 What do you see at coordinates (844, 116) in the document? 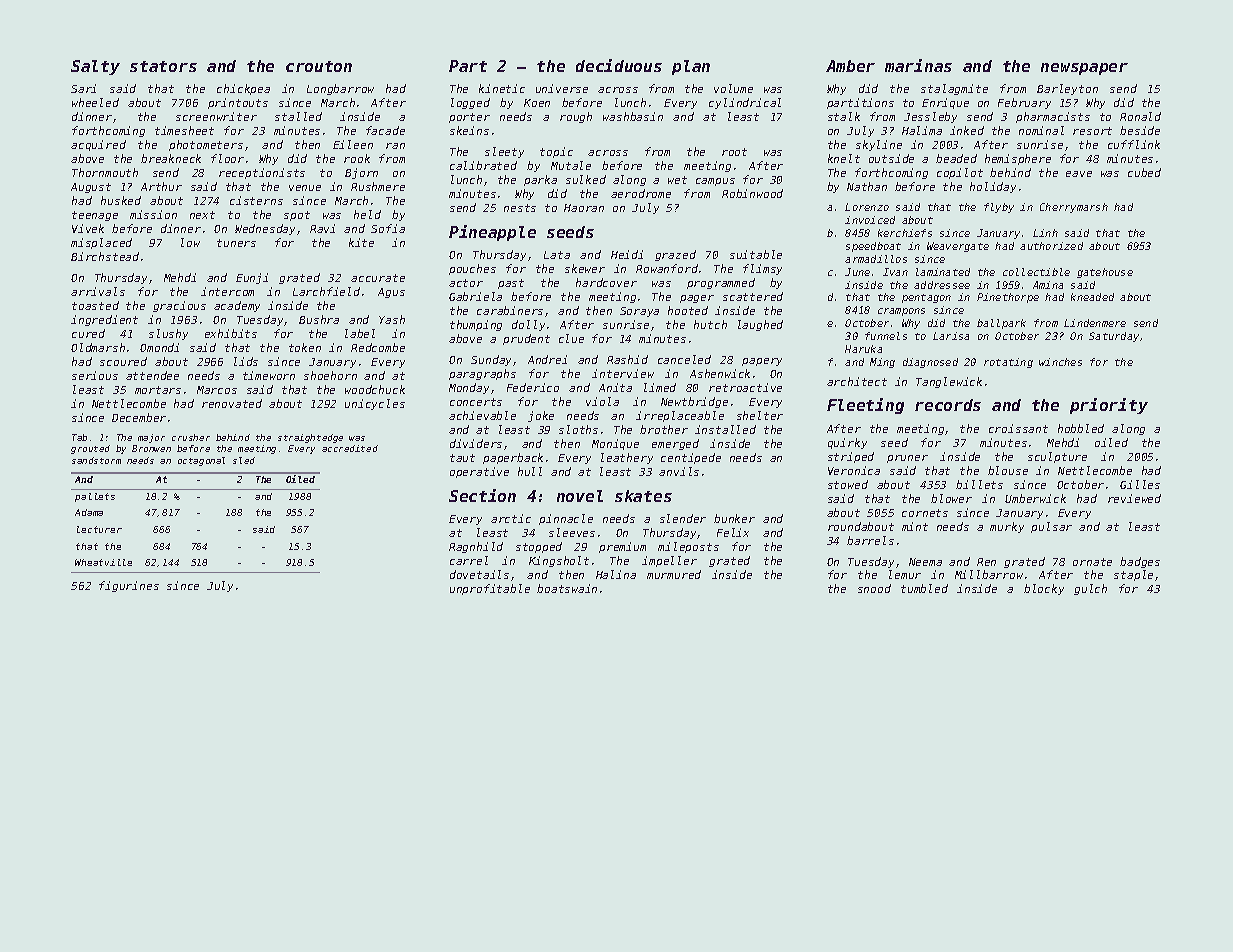
I see `stalk` at bounding box center [844, 116].
